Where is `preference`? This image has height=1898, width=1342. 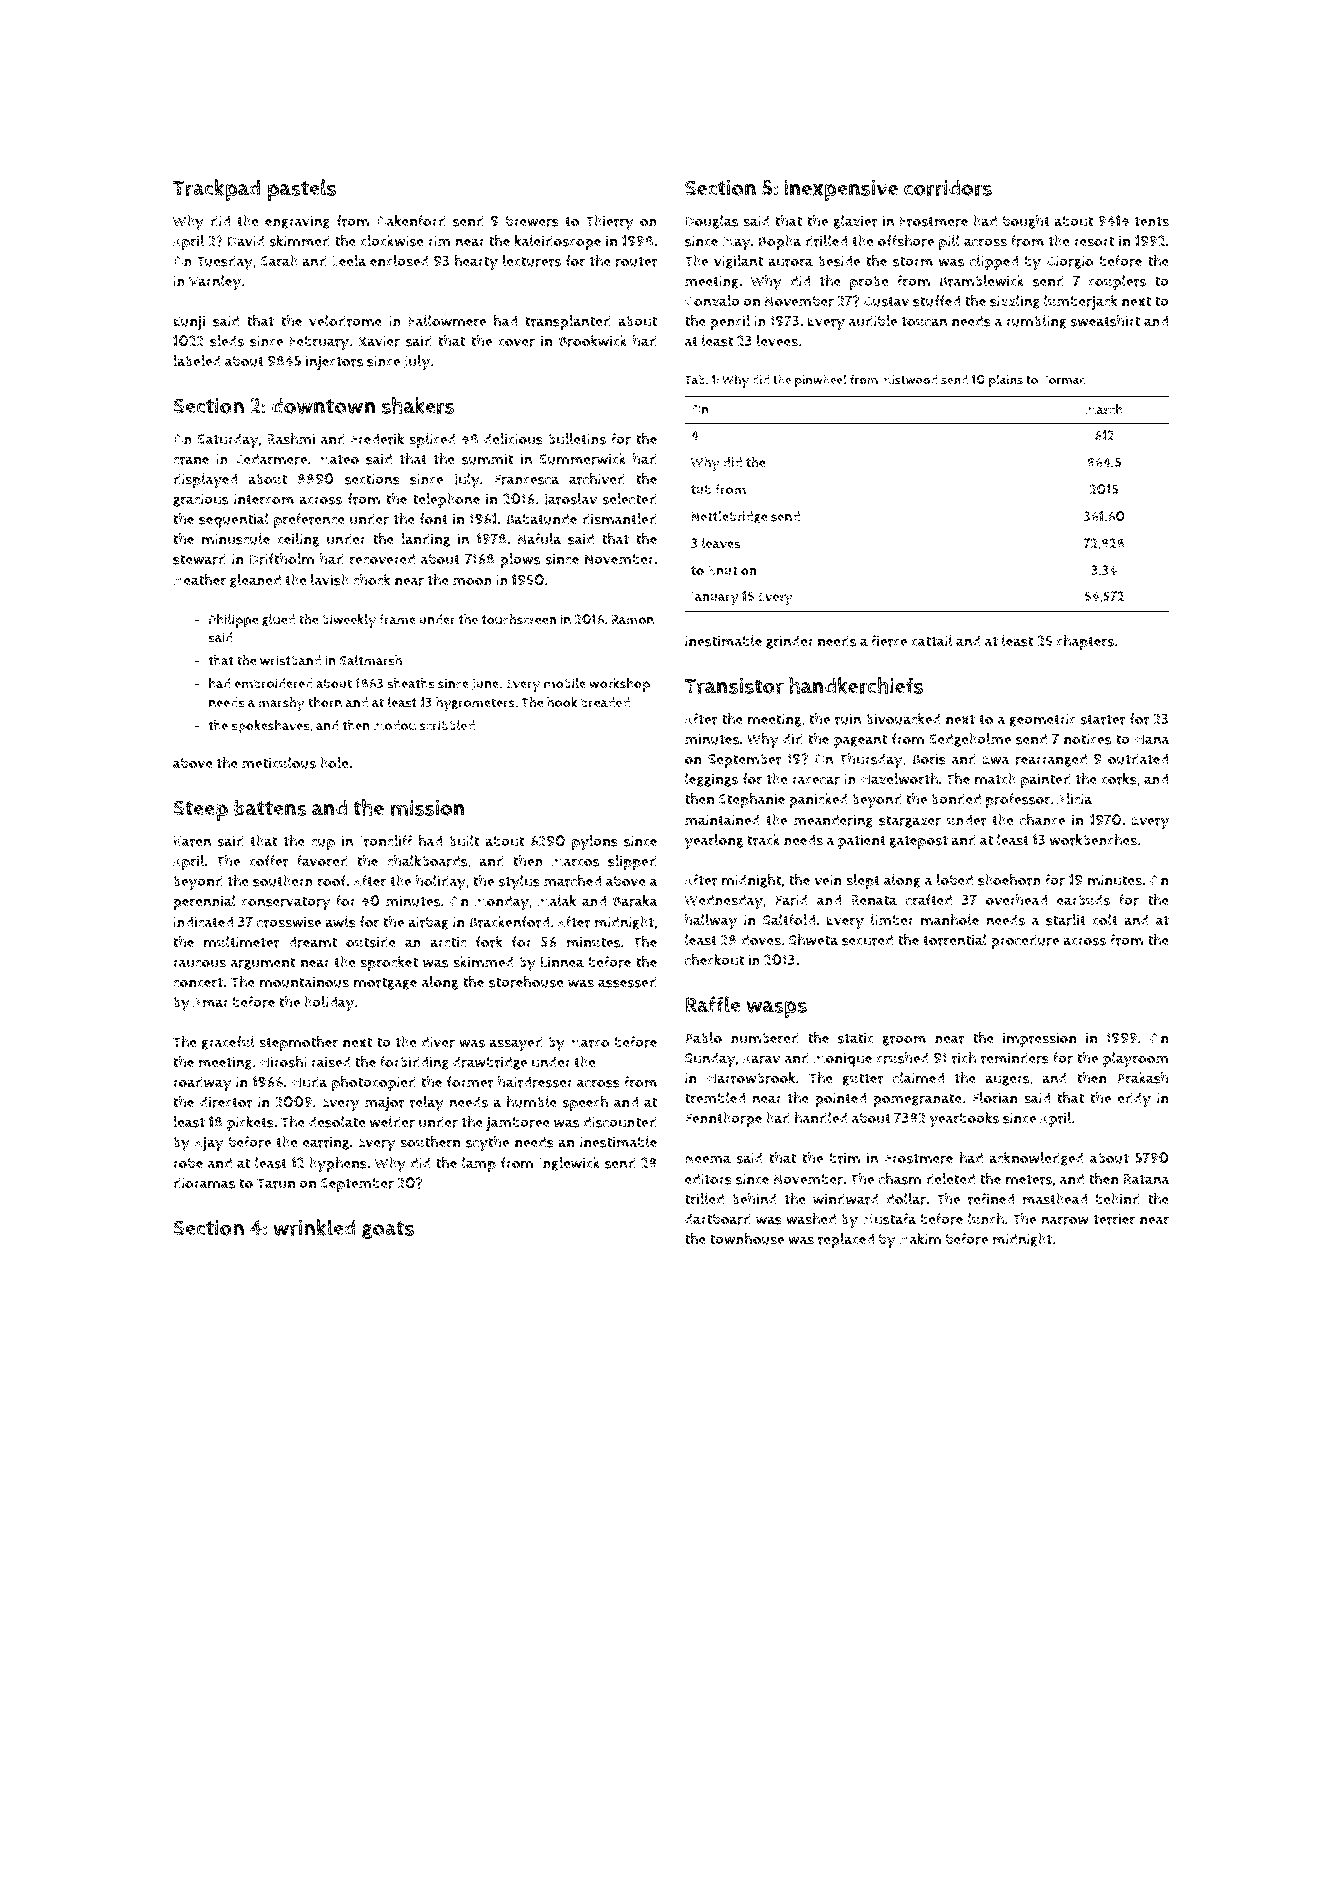
preference is located at coordinates (309, 520).
